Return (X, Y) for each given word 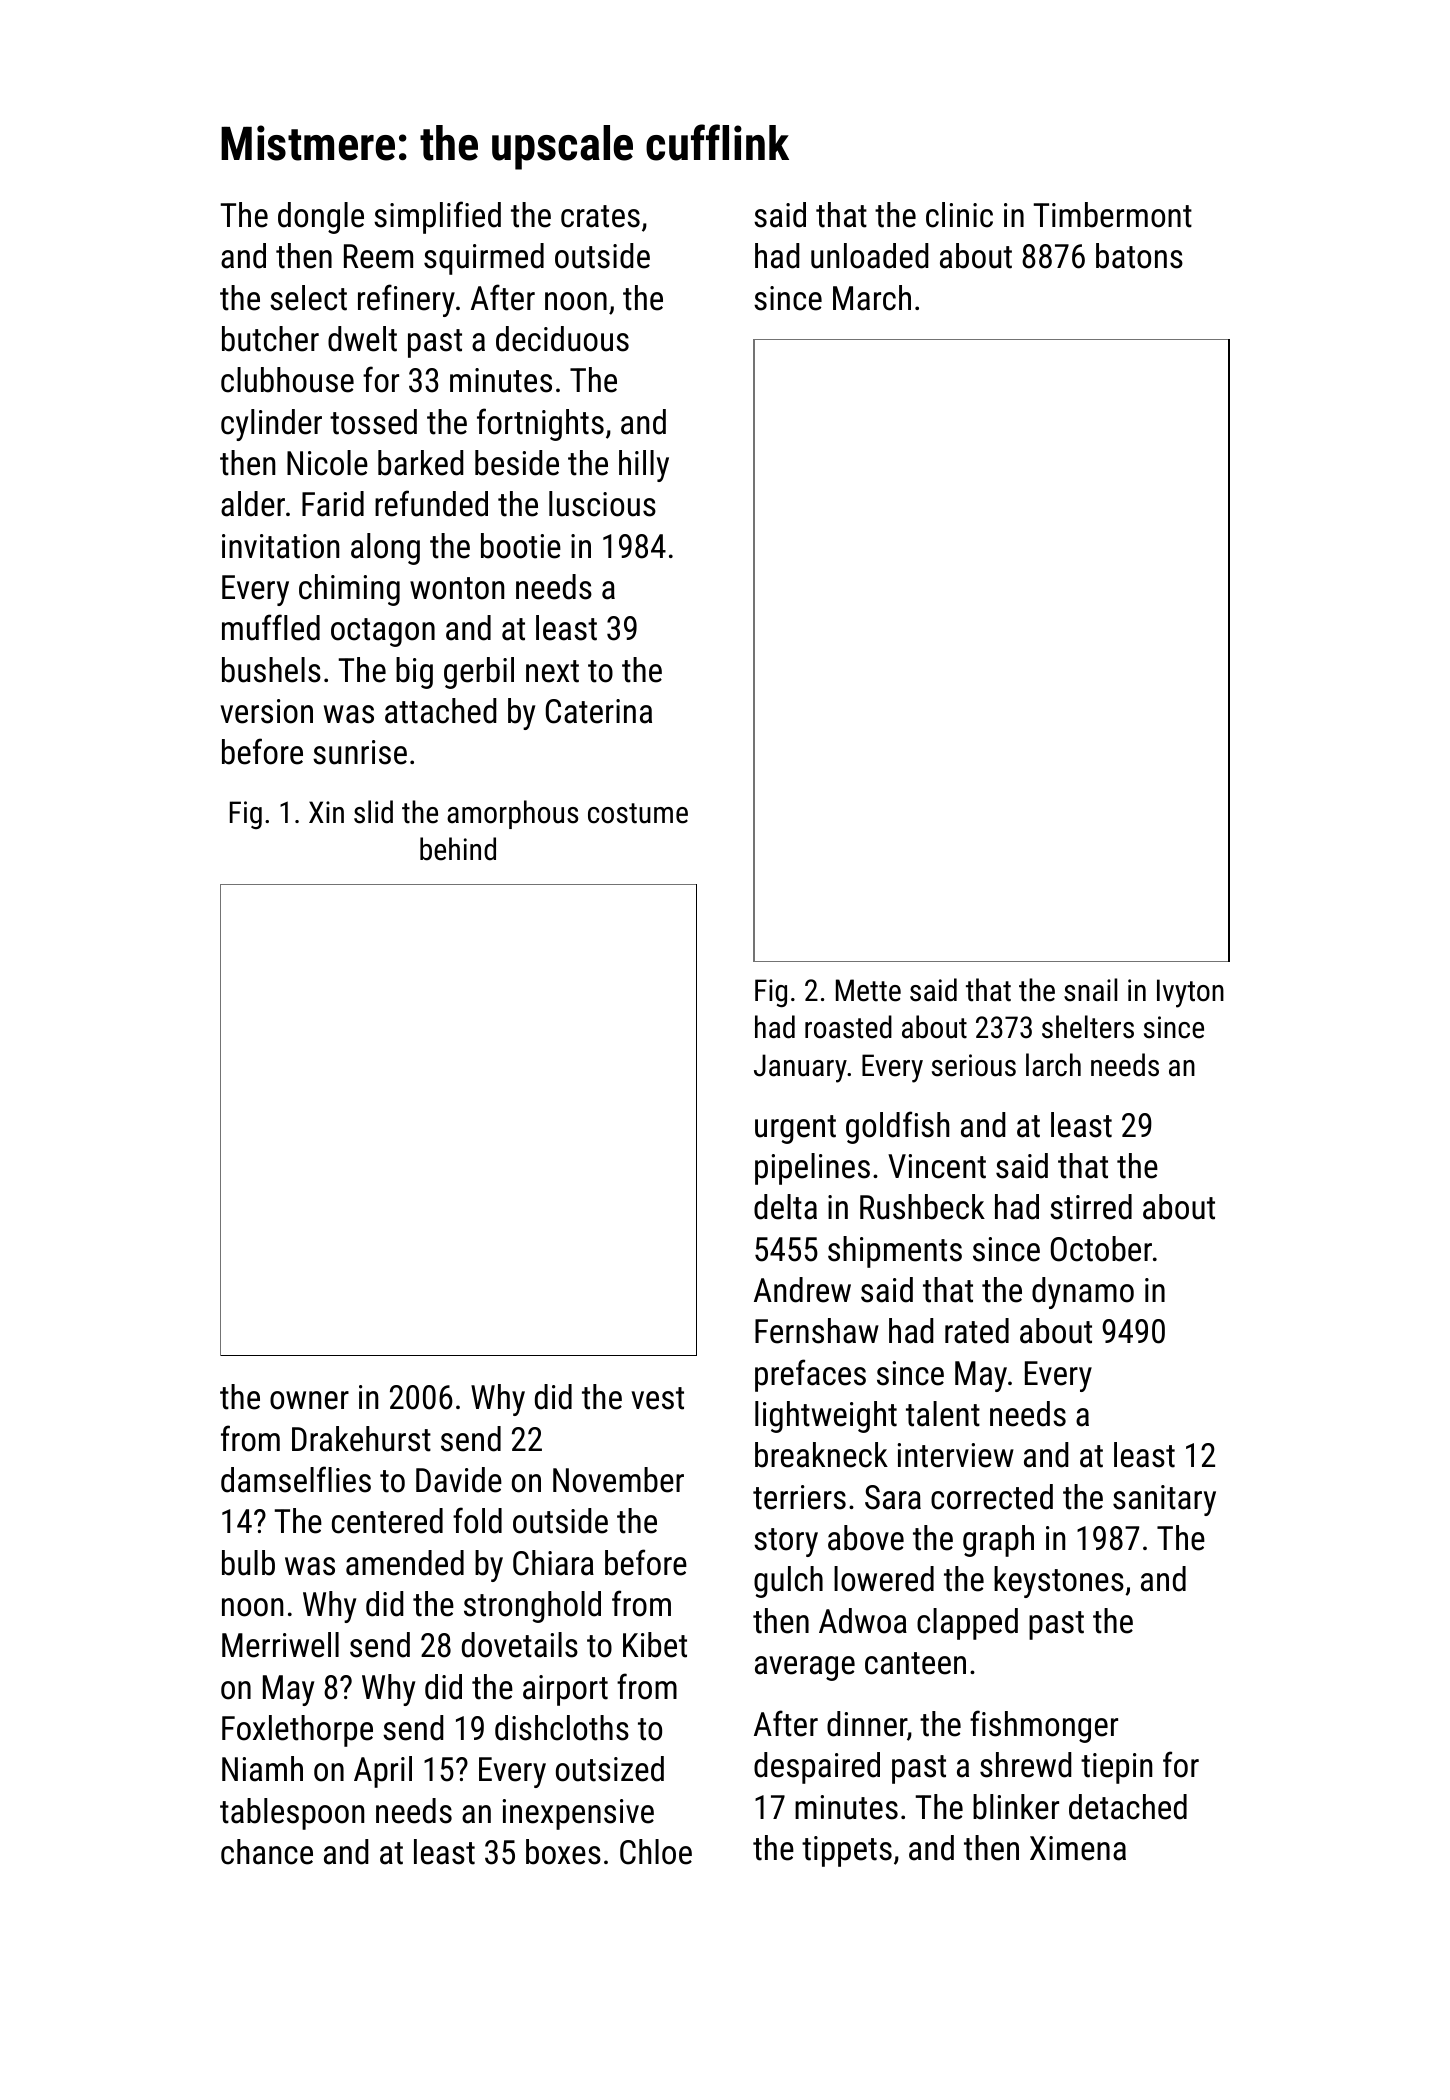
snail (1090, 990)
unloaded (870, 256)
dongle (321, 218)
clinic (959, 215)
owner (309, 1400)
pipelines (812, 1169)
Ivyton (1190, 993)
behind (458, 849)
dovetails (520, 1645)
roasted (848, 1027)
